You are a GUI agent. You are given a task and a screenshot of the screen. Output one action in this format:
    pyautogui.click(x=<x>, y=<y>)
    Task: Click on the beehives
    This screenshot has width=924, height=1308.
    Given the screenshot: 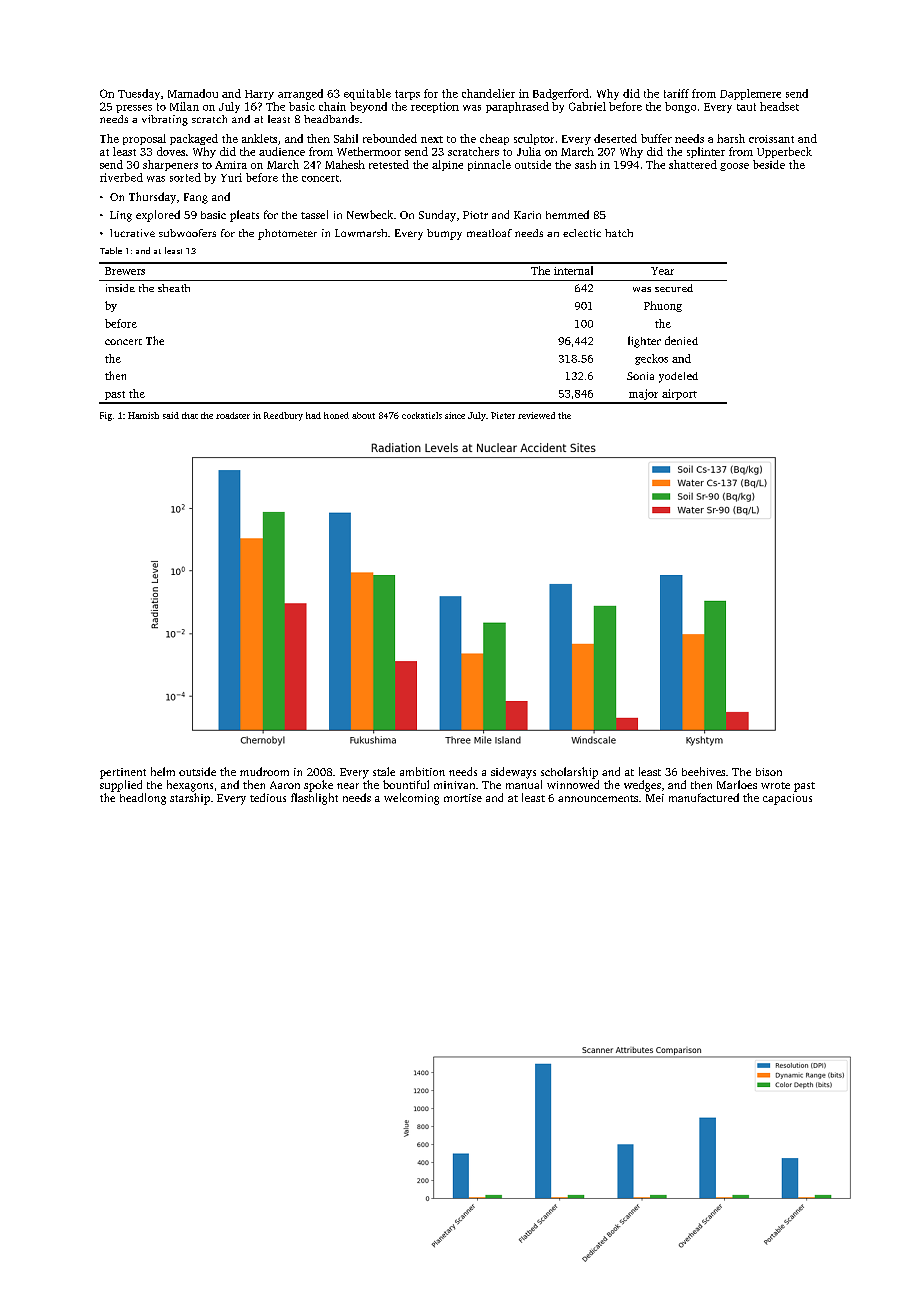 What is the action you would take?
    pyautogui.click(x=703, y=771)
